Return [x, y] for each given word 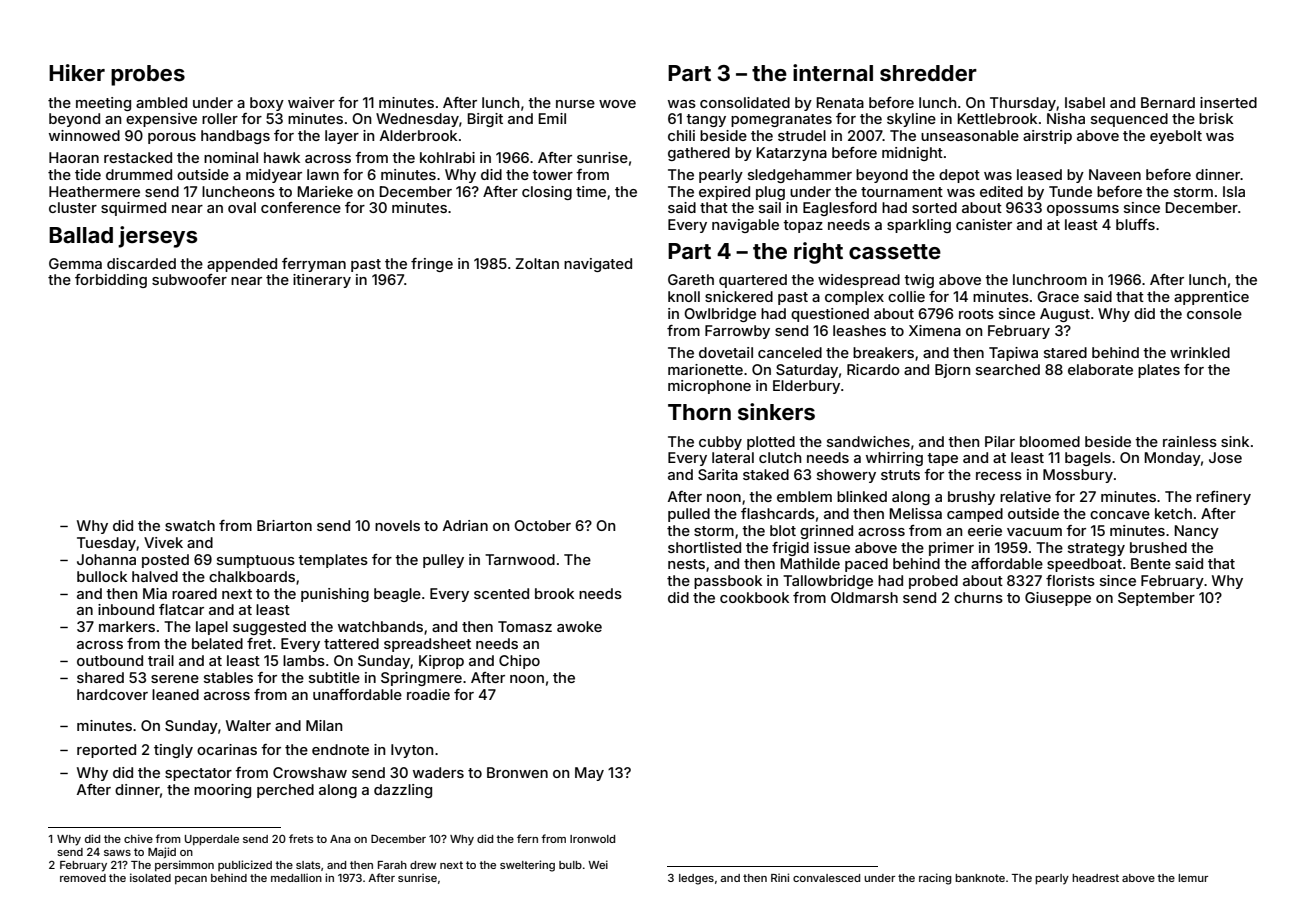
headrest [1095, 878]
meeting [103, 104]
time [591, 191]
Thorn [699, 412]
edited [1001, 191]
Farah [392, 865]
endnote [340, 749]
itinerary [322, 281]
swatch [190, 525]
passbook [728, 582]
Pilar [1000, 441]
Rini [780, 877]
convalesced [826, 878]
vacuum [1034, 532]
